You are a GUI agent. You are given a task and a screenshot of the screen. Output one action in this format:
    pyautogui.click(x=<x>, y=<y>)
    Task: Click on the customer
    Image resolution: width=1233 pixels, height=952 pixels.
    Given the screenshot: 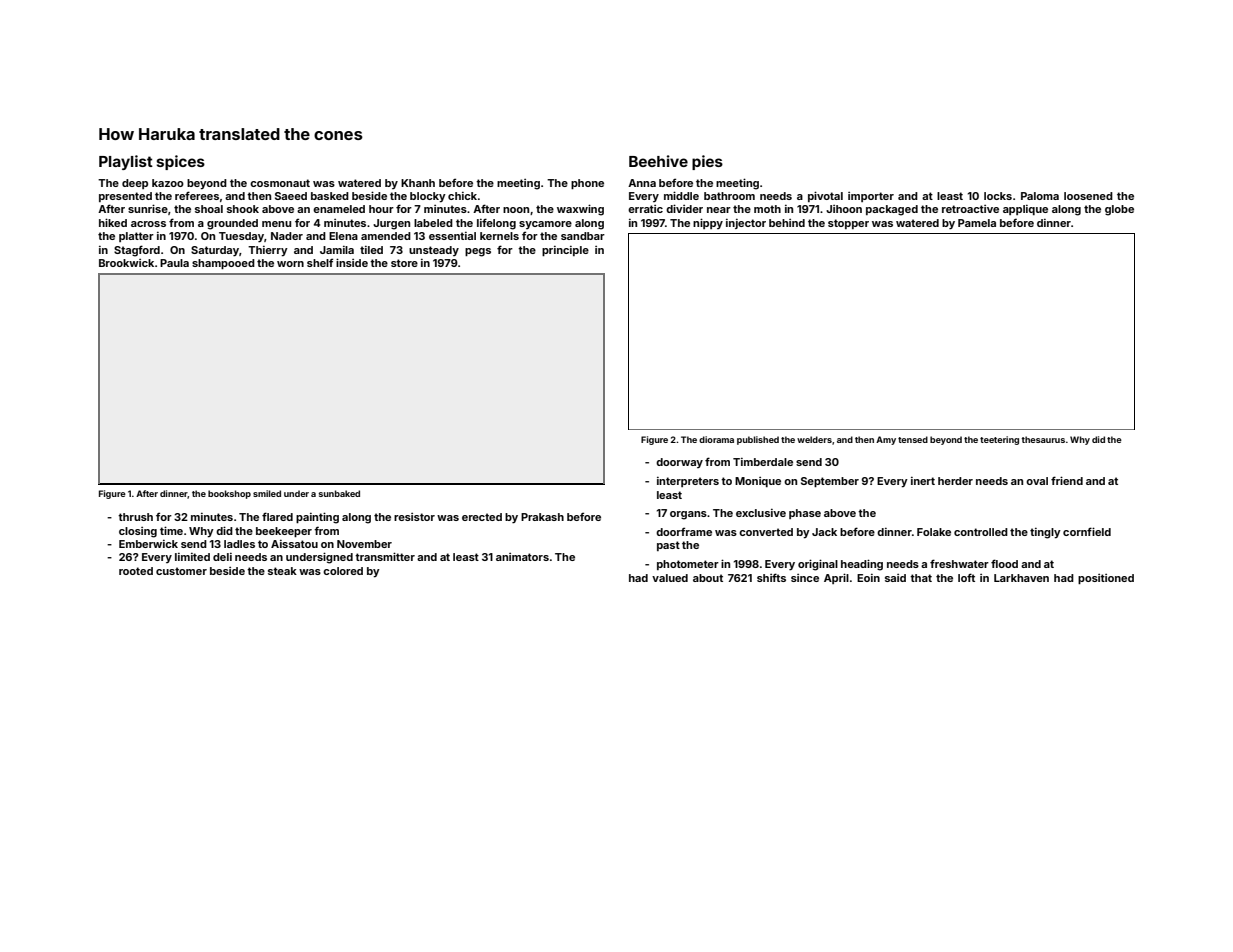 What is the action you would take?
    pyautogui.click(x=181, y=571)
